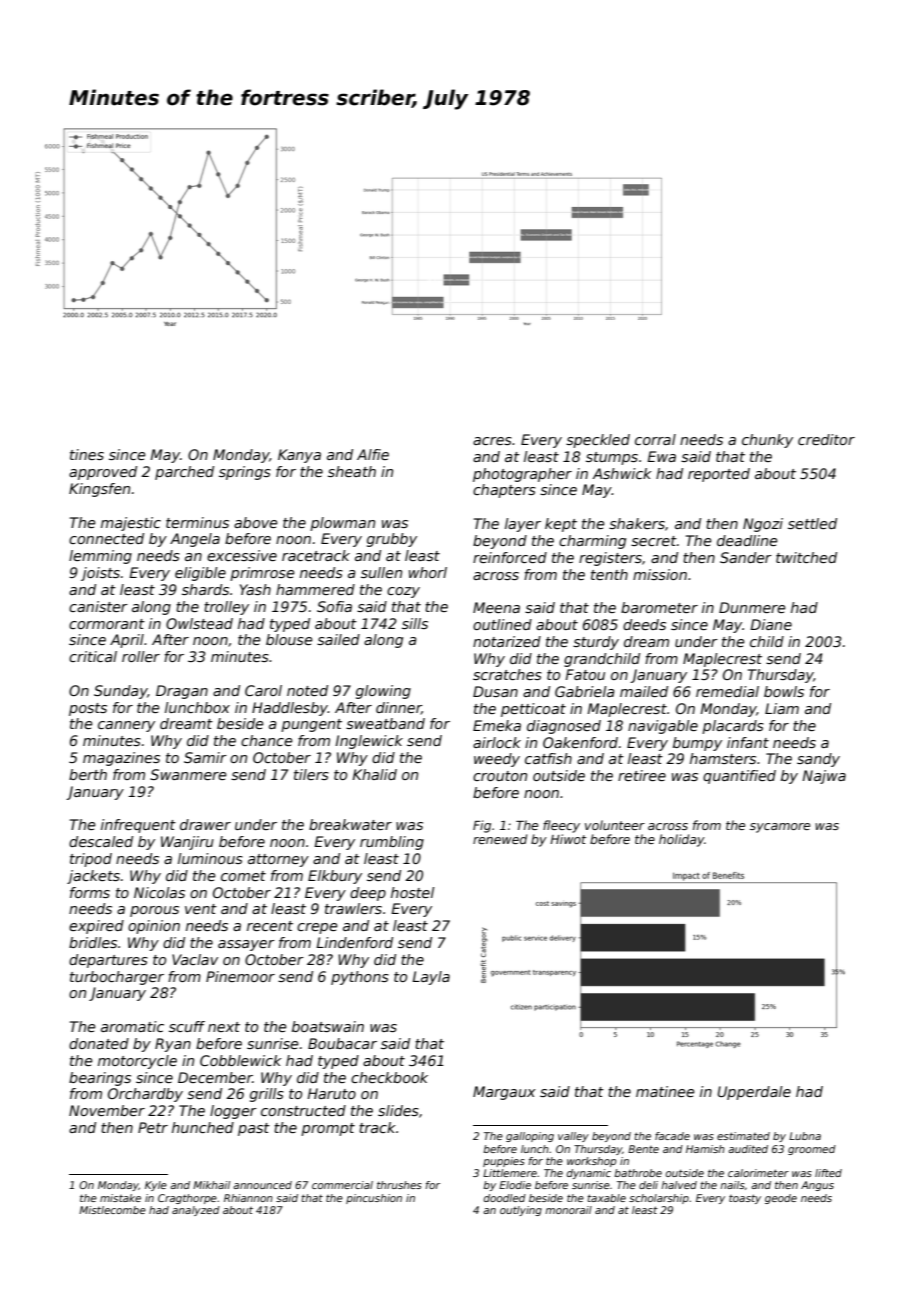 This document has width=924, height=1308. I want to click on Layla, so click(431, 978).
